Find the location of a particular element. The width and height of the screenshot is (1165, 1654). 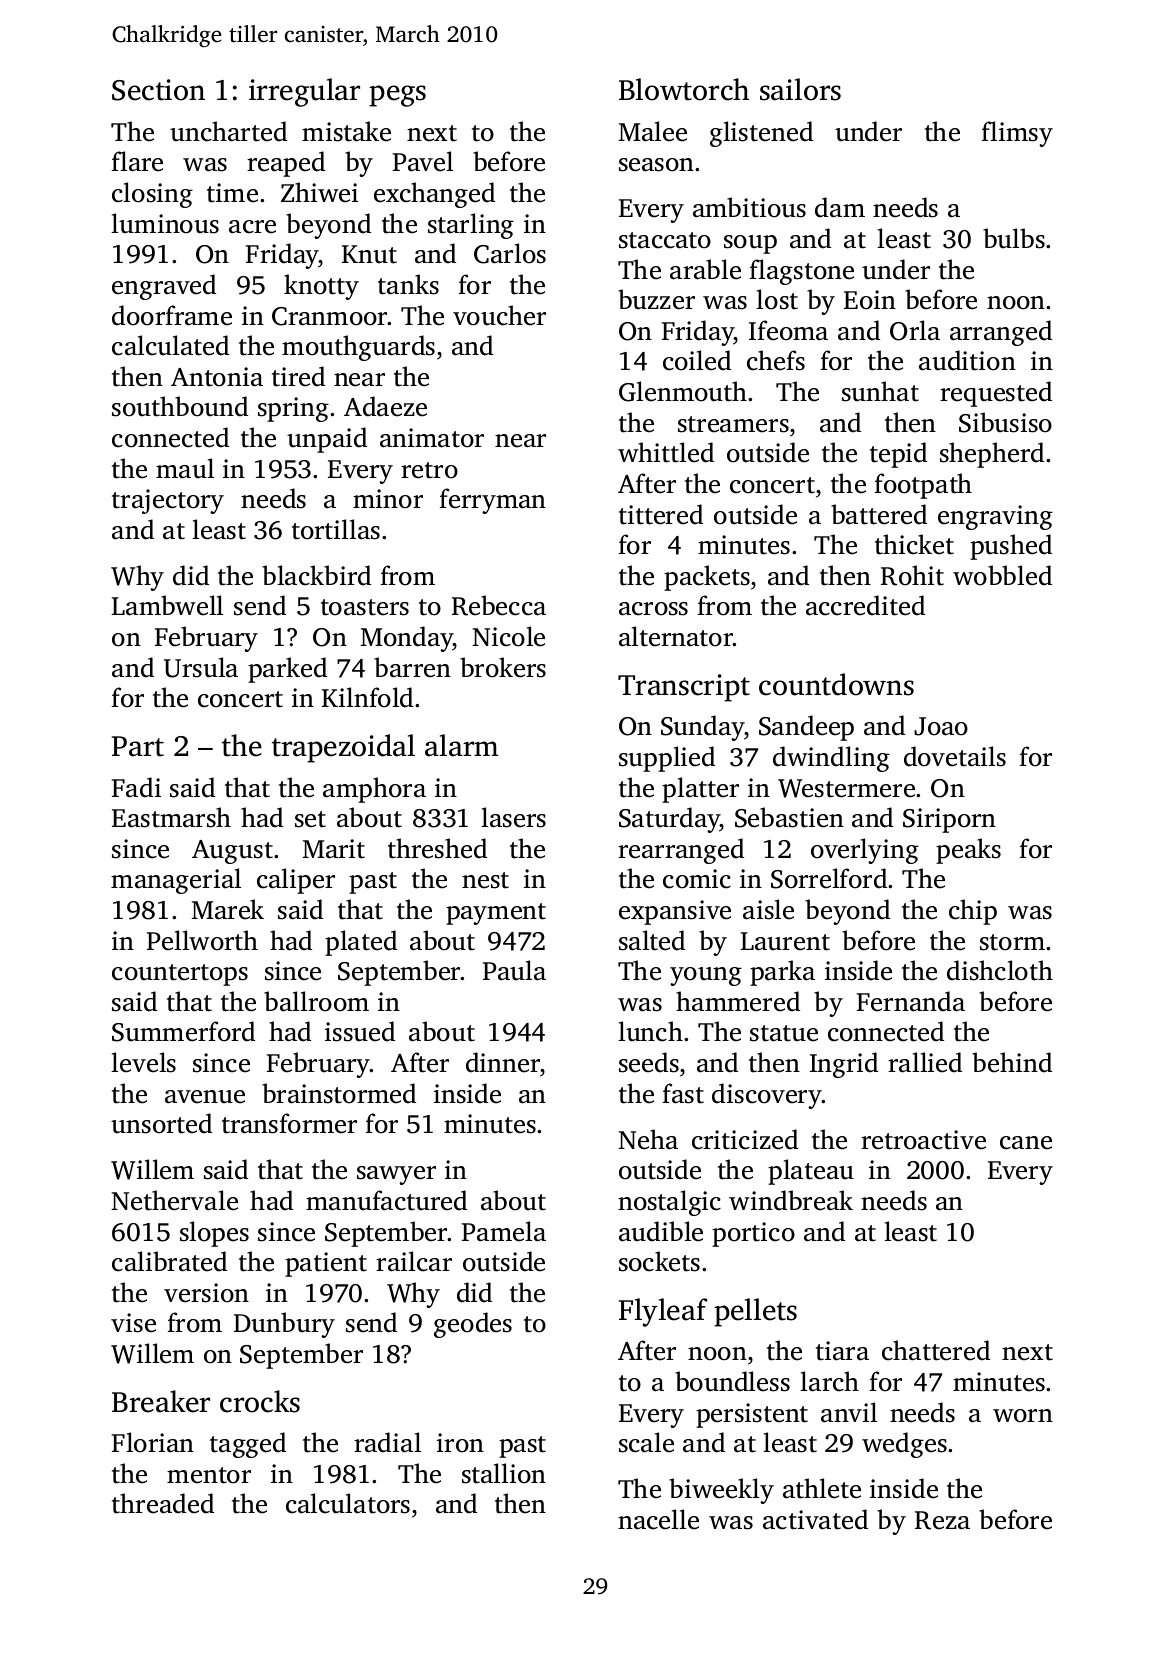

Joao is located at coordinates (941, 726).
